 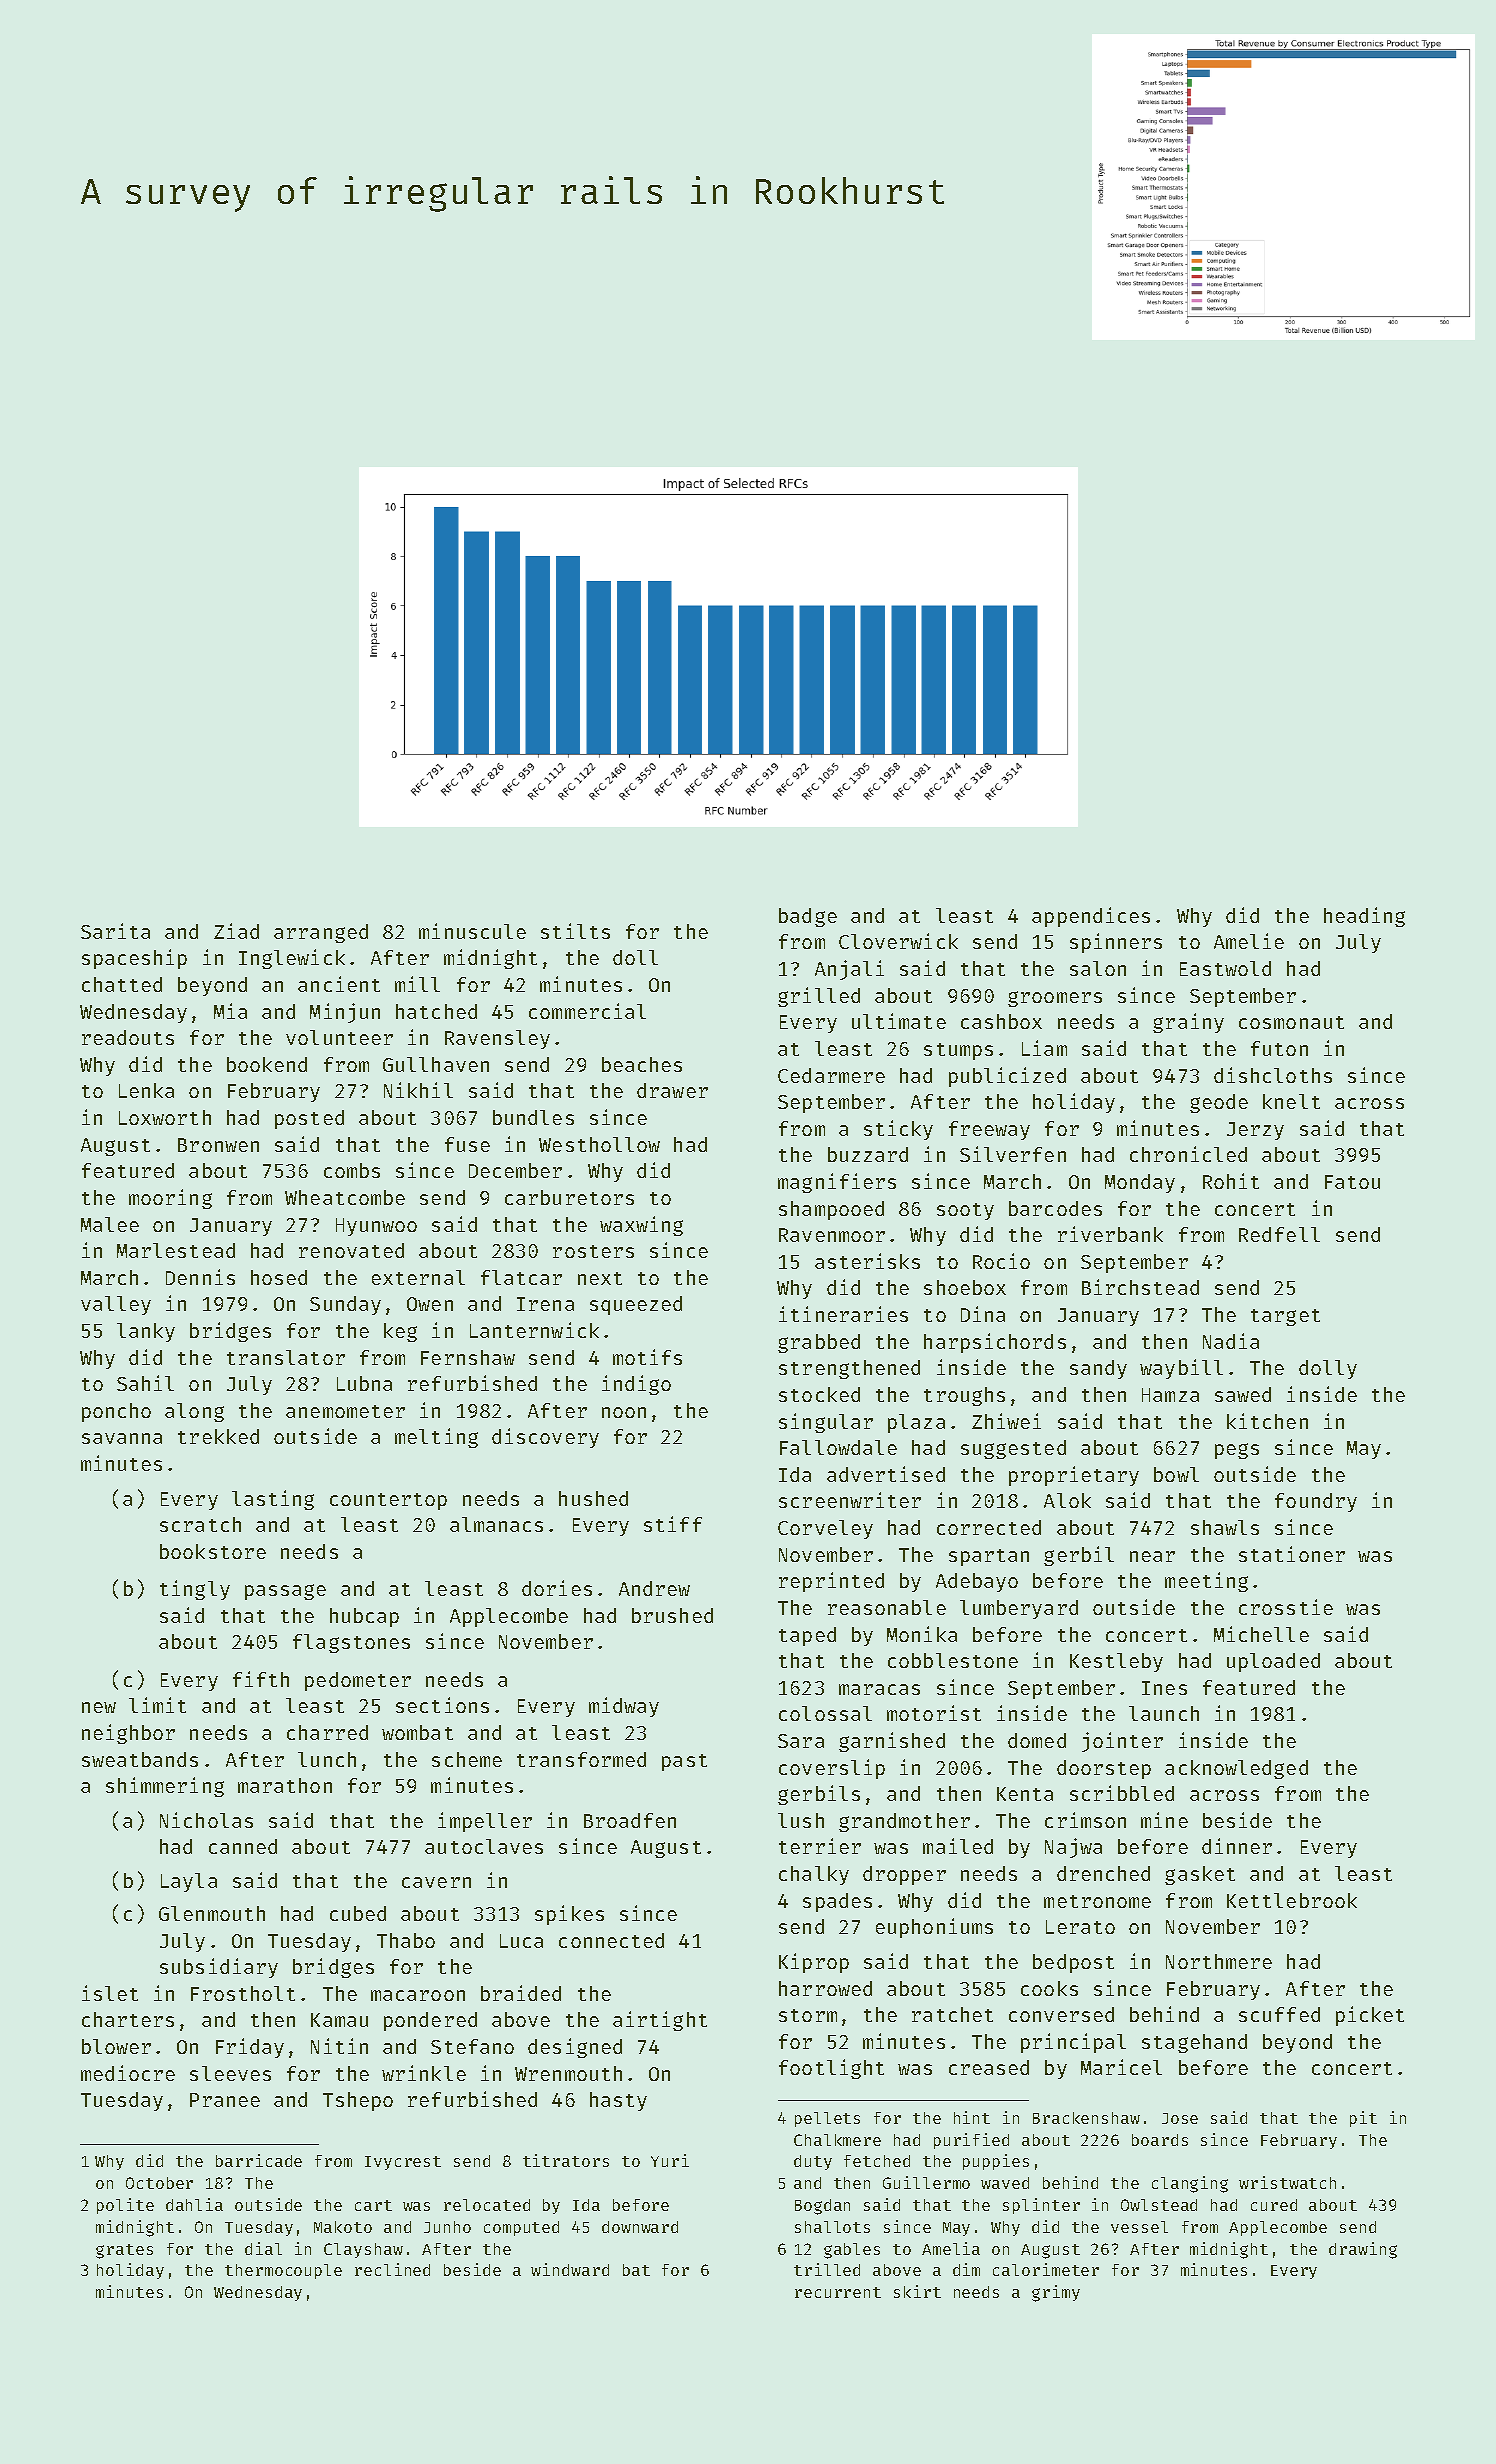 I want to click on acknowledged, so click(x=1236, y=1769).
